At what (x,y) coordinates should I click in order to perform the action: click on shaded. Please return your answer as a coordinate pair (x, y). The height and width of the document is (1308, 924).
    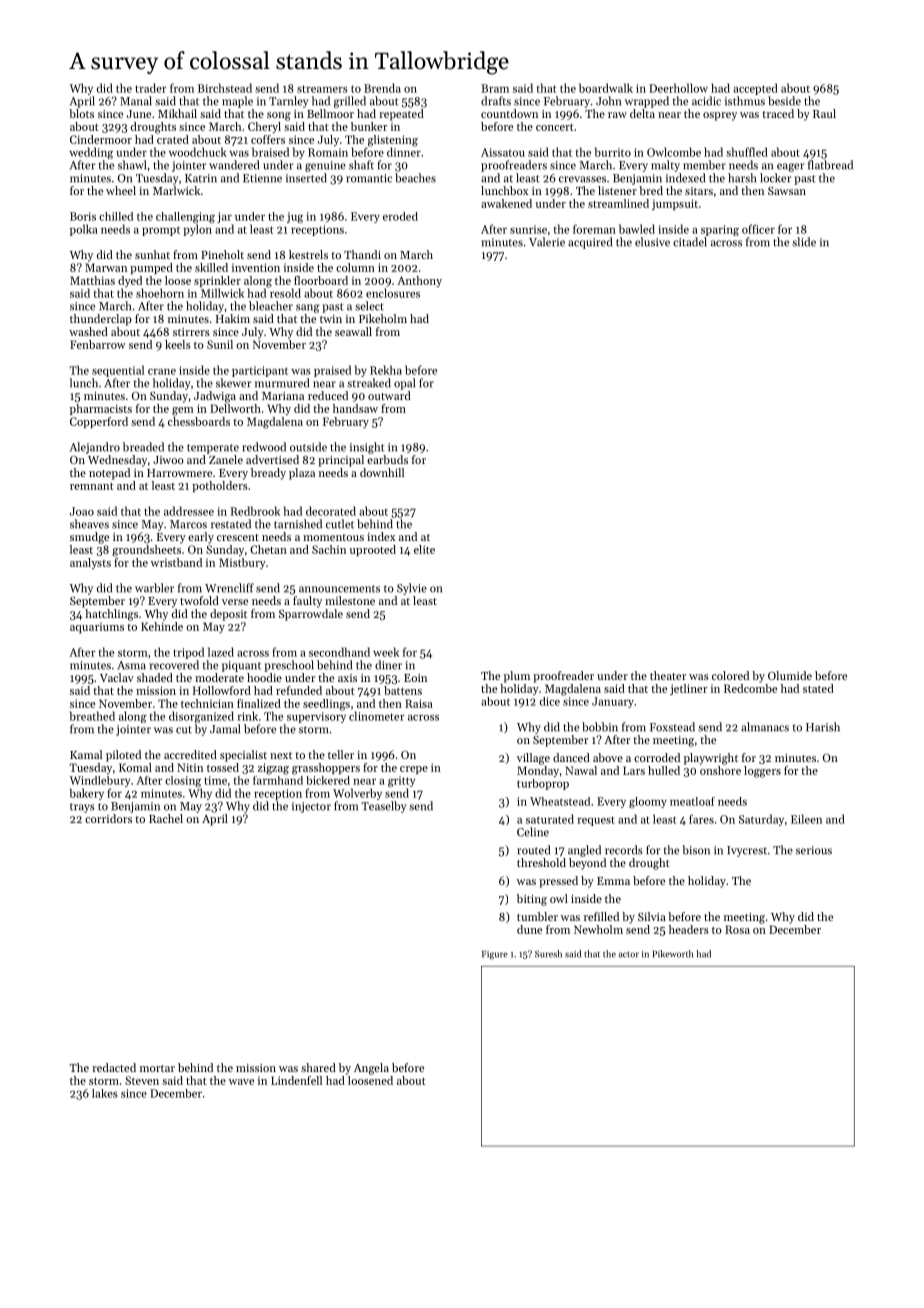
    Looking at the image, I should click on (155, 677).
